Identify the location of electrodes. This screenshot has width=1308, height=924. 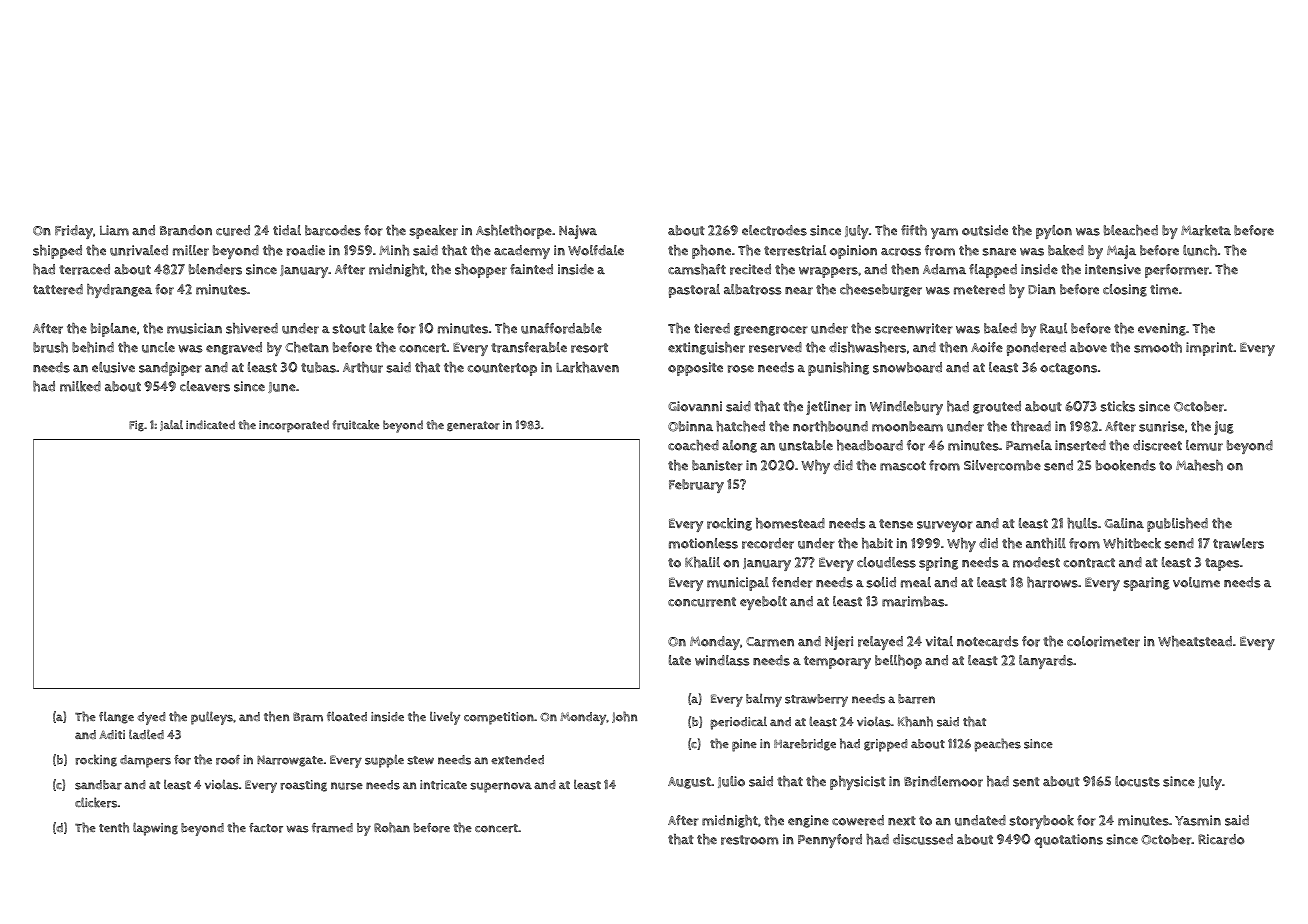
(774, 230).
